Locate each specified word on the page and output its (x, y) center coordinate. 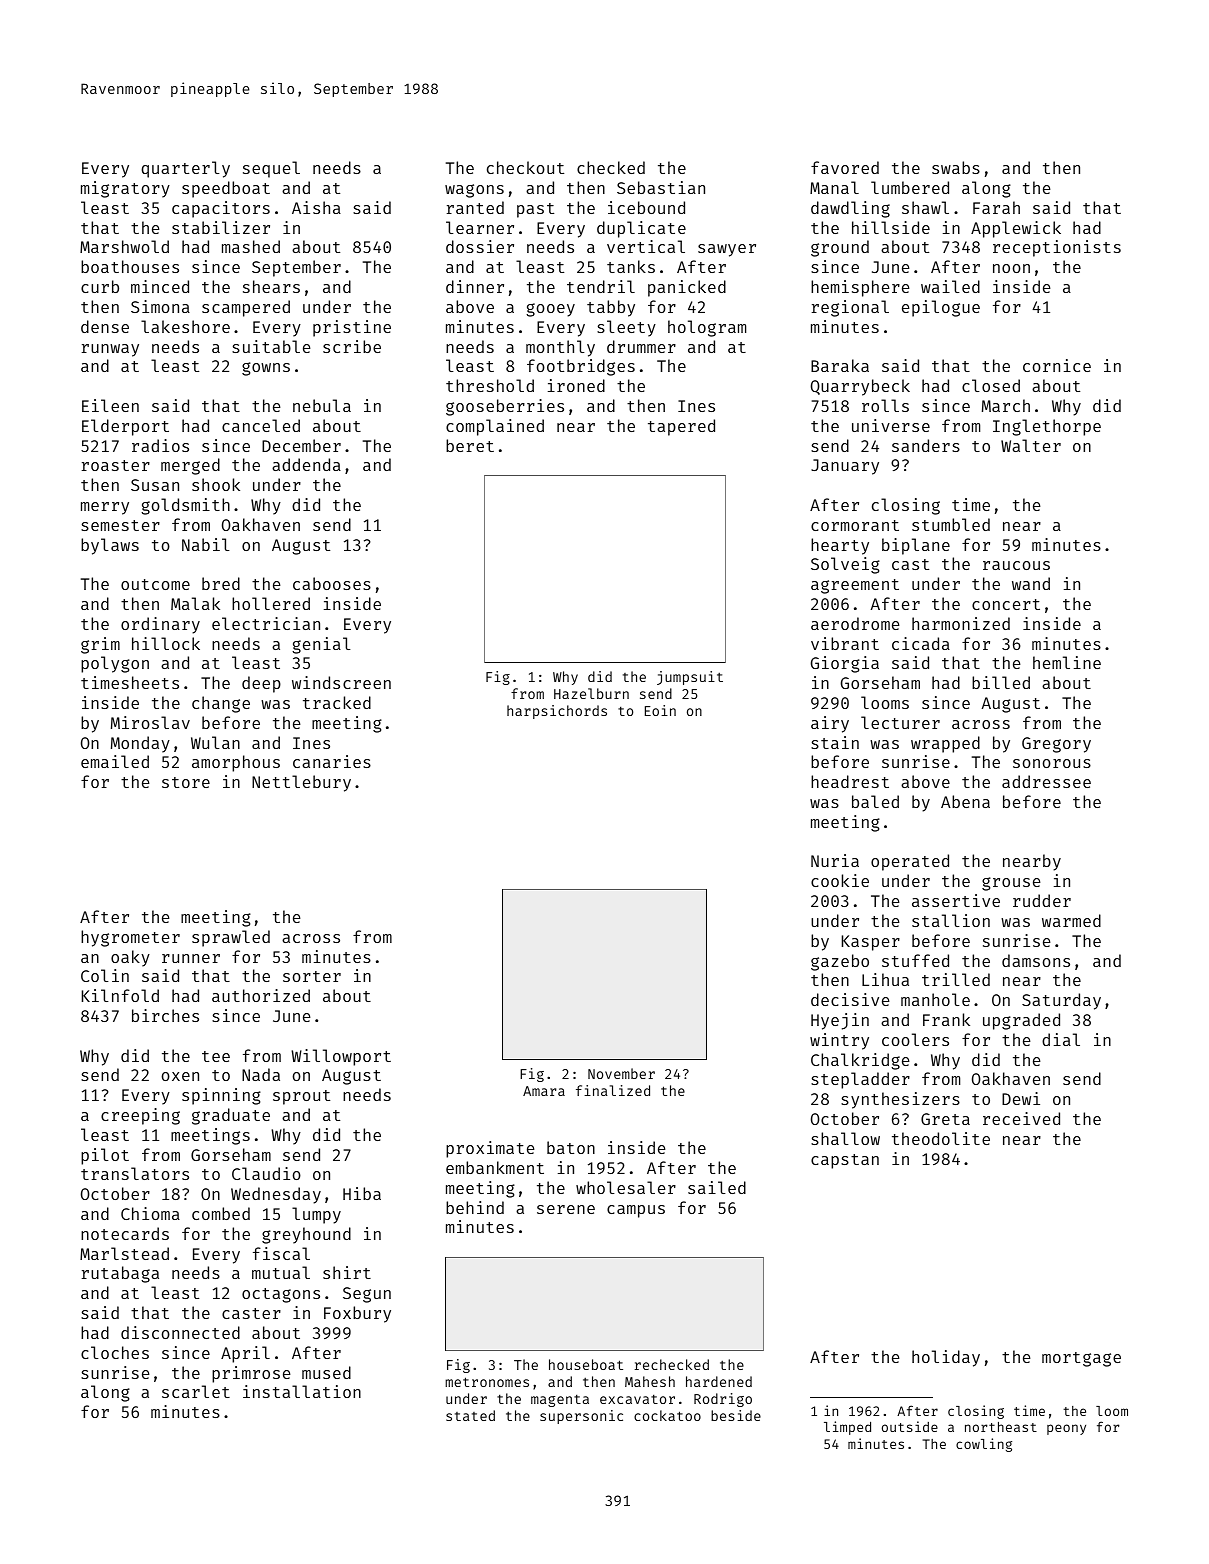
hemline (1067, 662)
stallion (951, 920)
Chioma (150, 1213)
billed (1001, 682)
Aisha (316, 207)
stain (835, 742)
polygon (115, 664)
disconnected (180, 1332)
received (1021, 1118)
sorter (312, 976)
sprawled (231, 938)
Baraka (840, 365)
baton (571, 1147)
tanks (631, 266)
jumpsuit (690, 678)
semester (120, 525)
